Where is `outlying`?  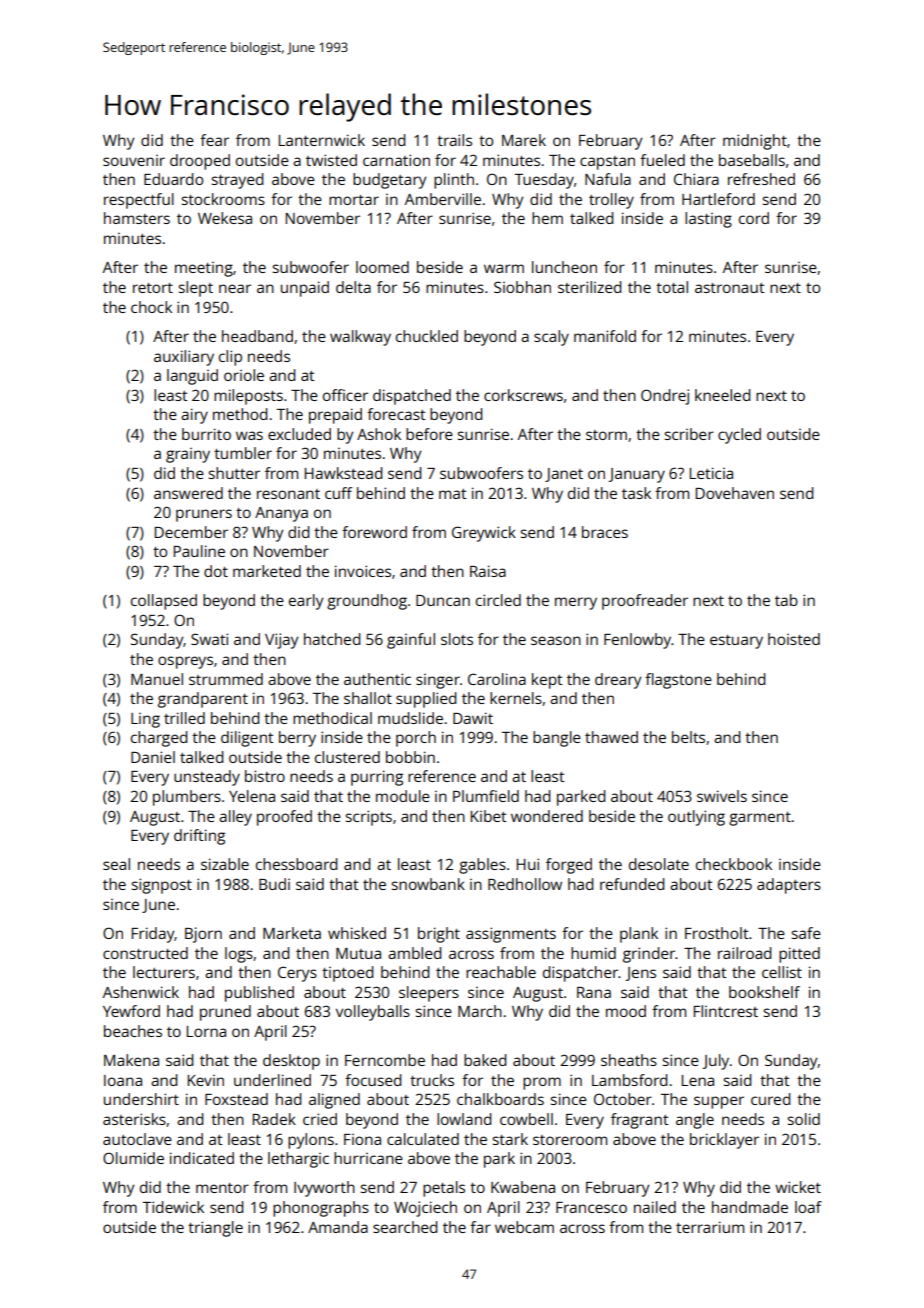
outlying is located at coordinates (696, 818).
